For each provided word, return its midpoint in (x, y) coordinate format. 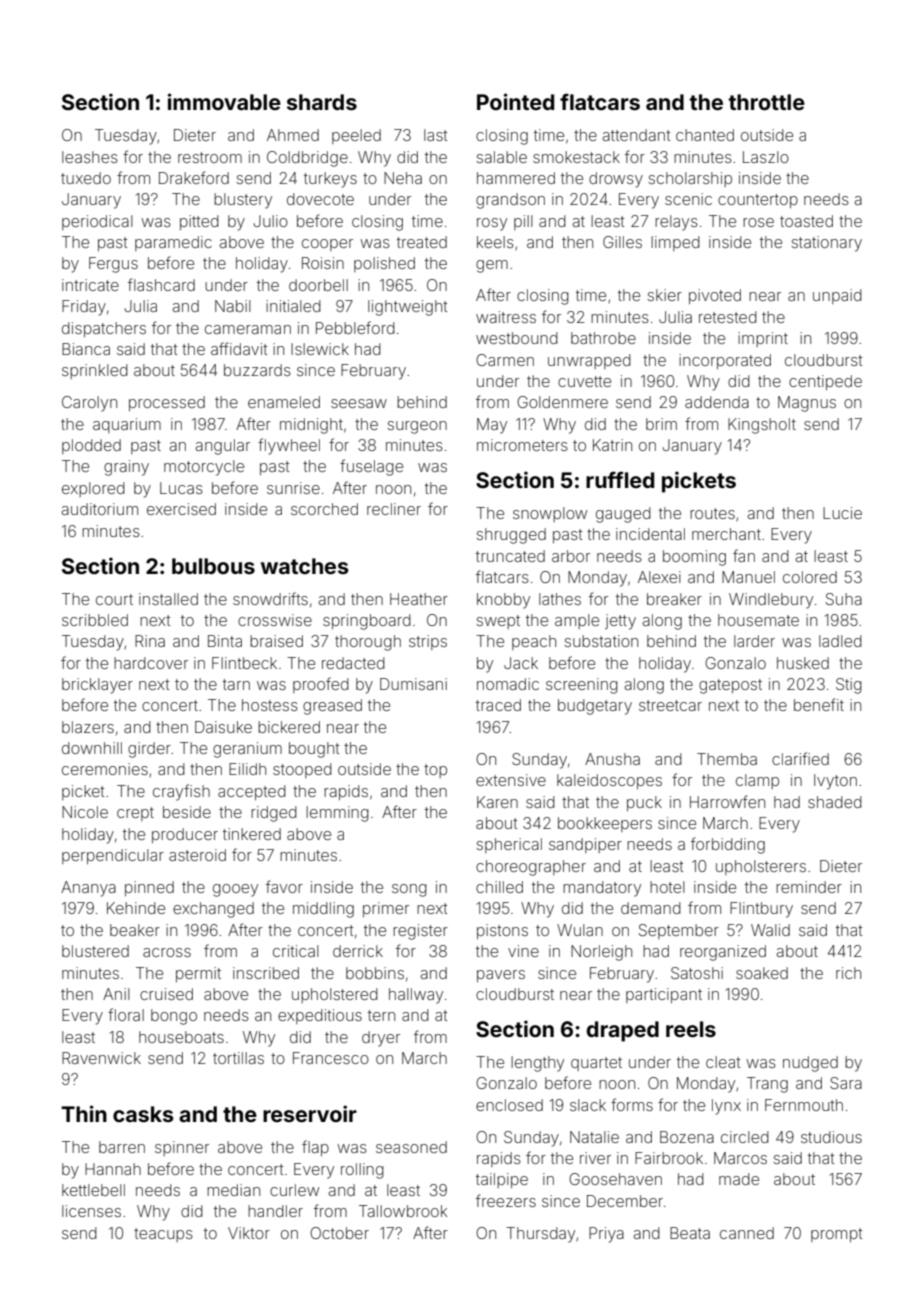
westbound (517, 338)
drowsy (616, 180)
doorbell (318, 285)
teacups (163, 1235)
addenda (717, 402)
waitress (506, 317)
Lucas (181, 488)
